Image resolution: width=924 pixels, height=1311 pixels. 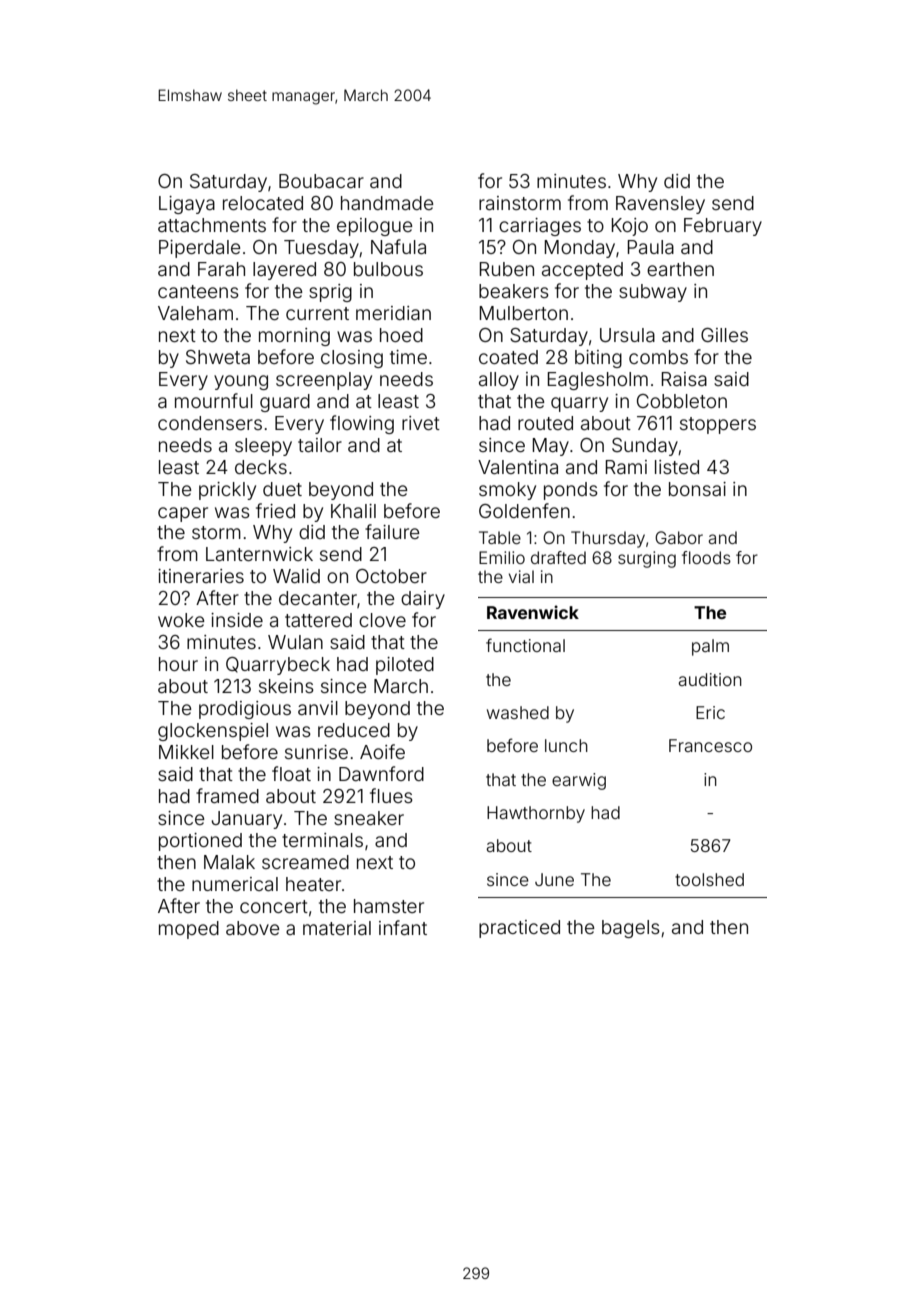 What do you see at coordinates (187, 205) in the page?
I see `Ligaya` at bounding box center [187, 205].
